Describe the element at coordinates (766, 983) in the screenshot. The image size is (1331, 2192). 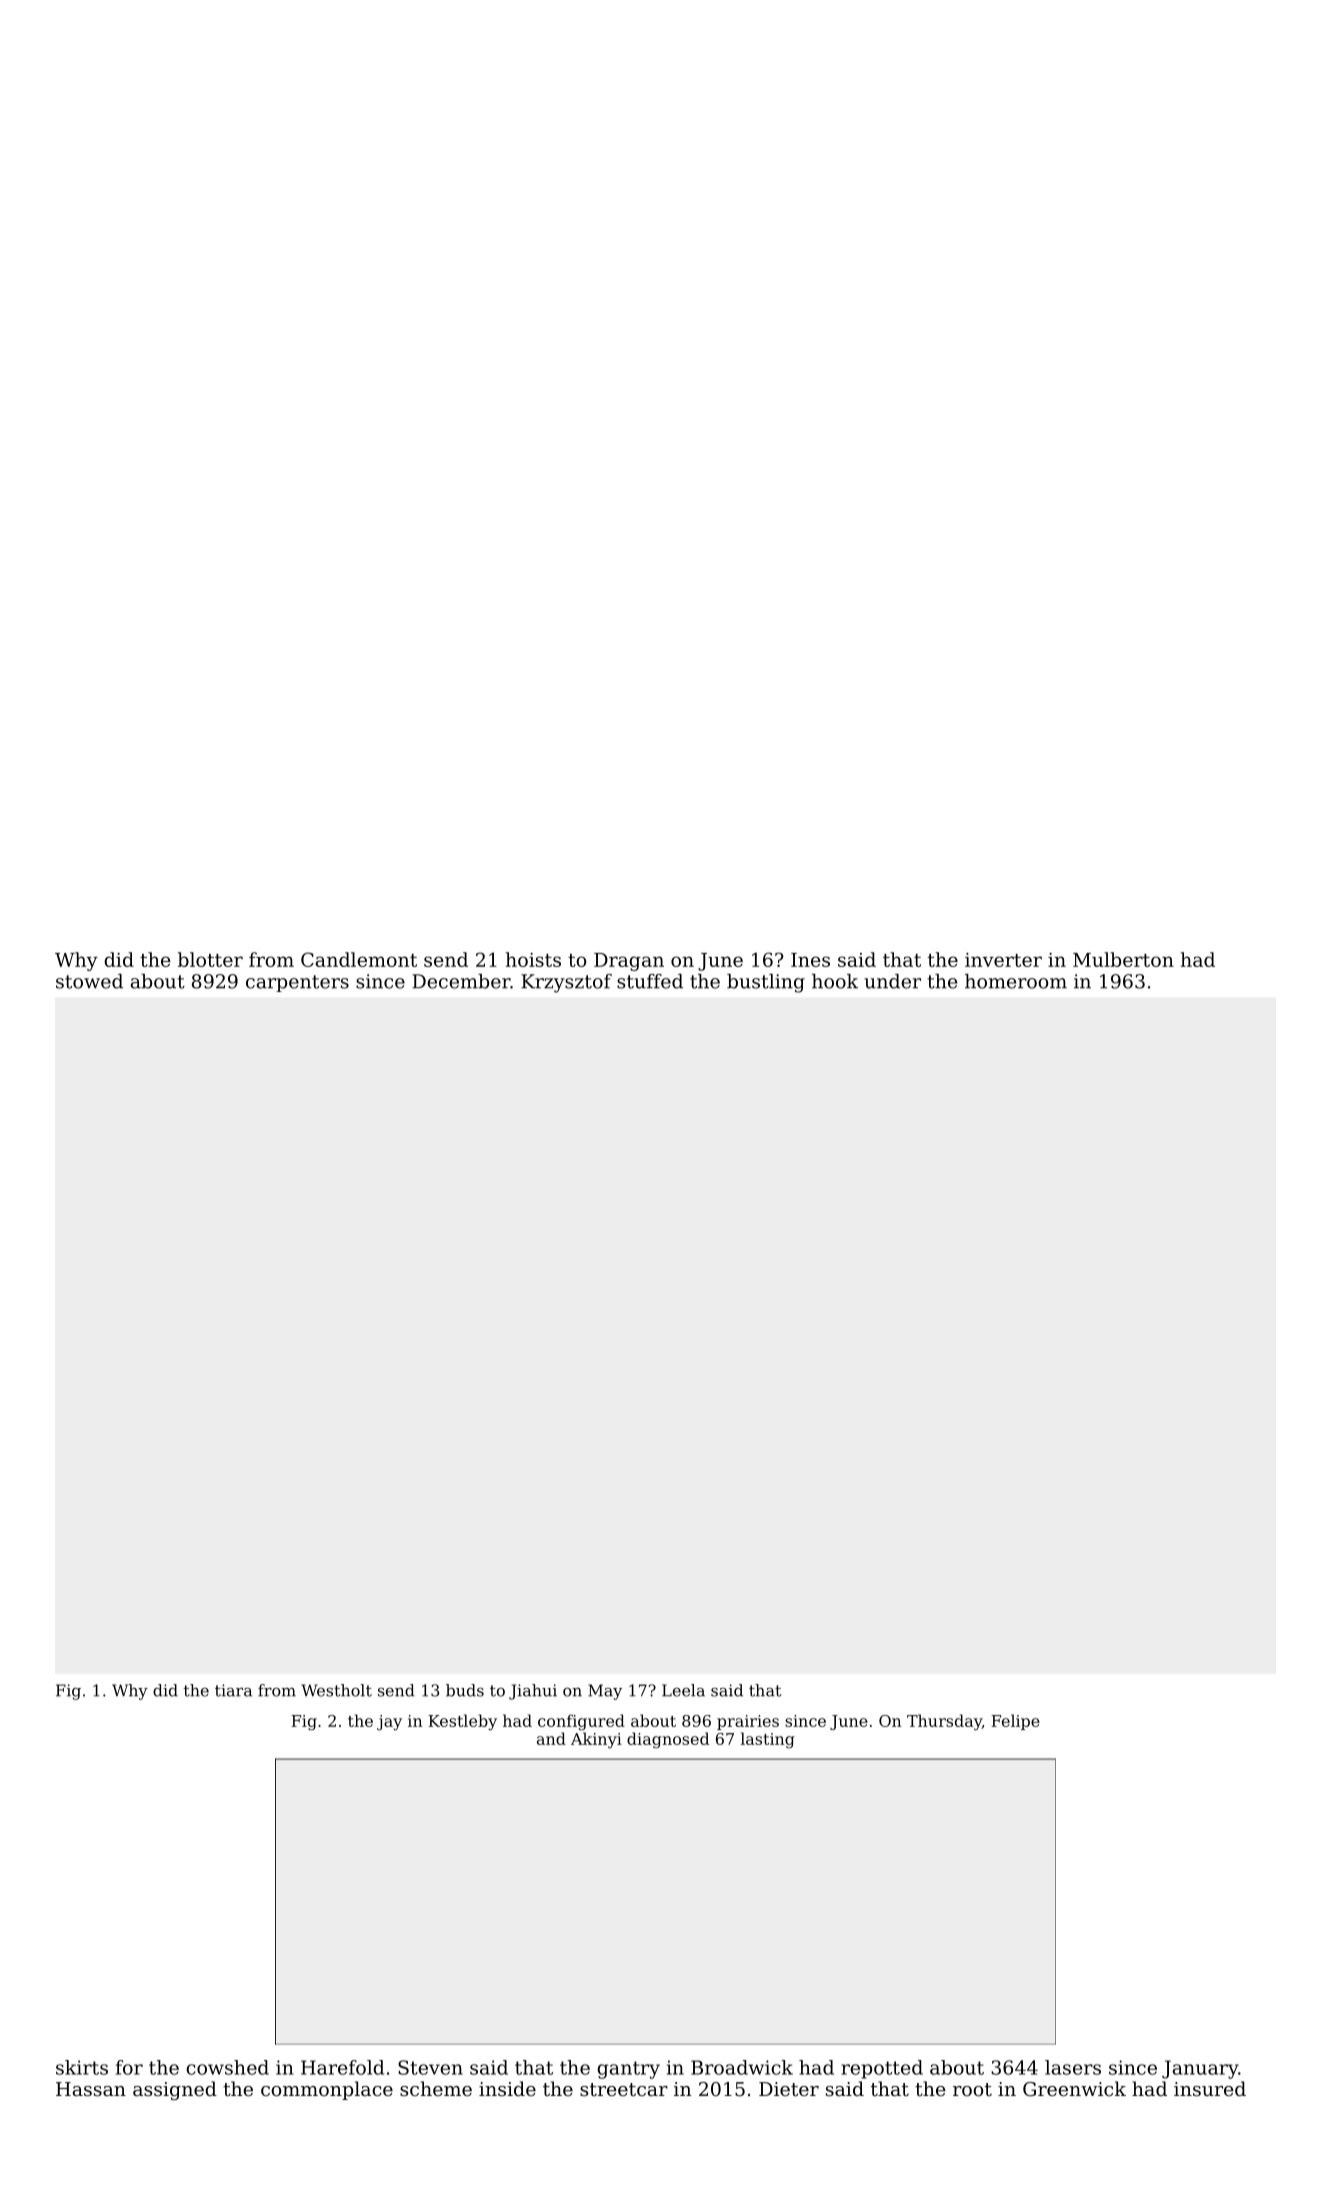
I see `bustling` at that location.
